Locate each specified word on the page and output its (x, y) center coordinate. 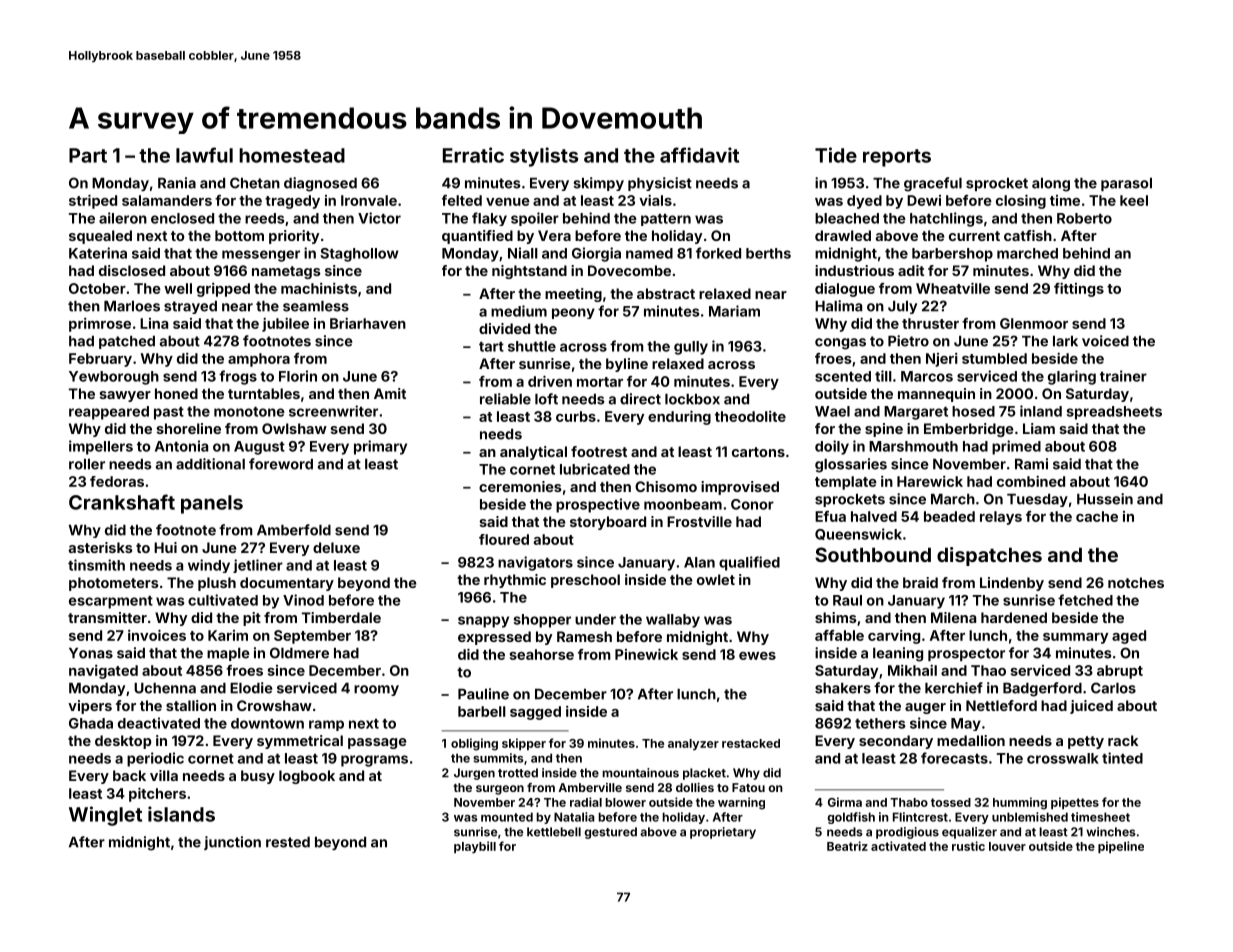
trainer (1123, 376)
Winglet (105, 816)
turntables (264, 393)
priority (294, 237)
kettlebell (554, 832)
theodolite (750, 416)
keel (1134, 200)
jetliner (258, 566)
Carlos (1113, 688)
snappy (483, 622)
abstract (666, 293)
